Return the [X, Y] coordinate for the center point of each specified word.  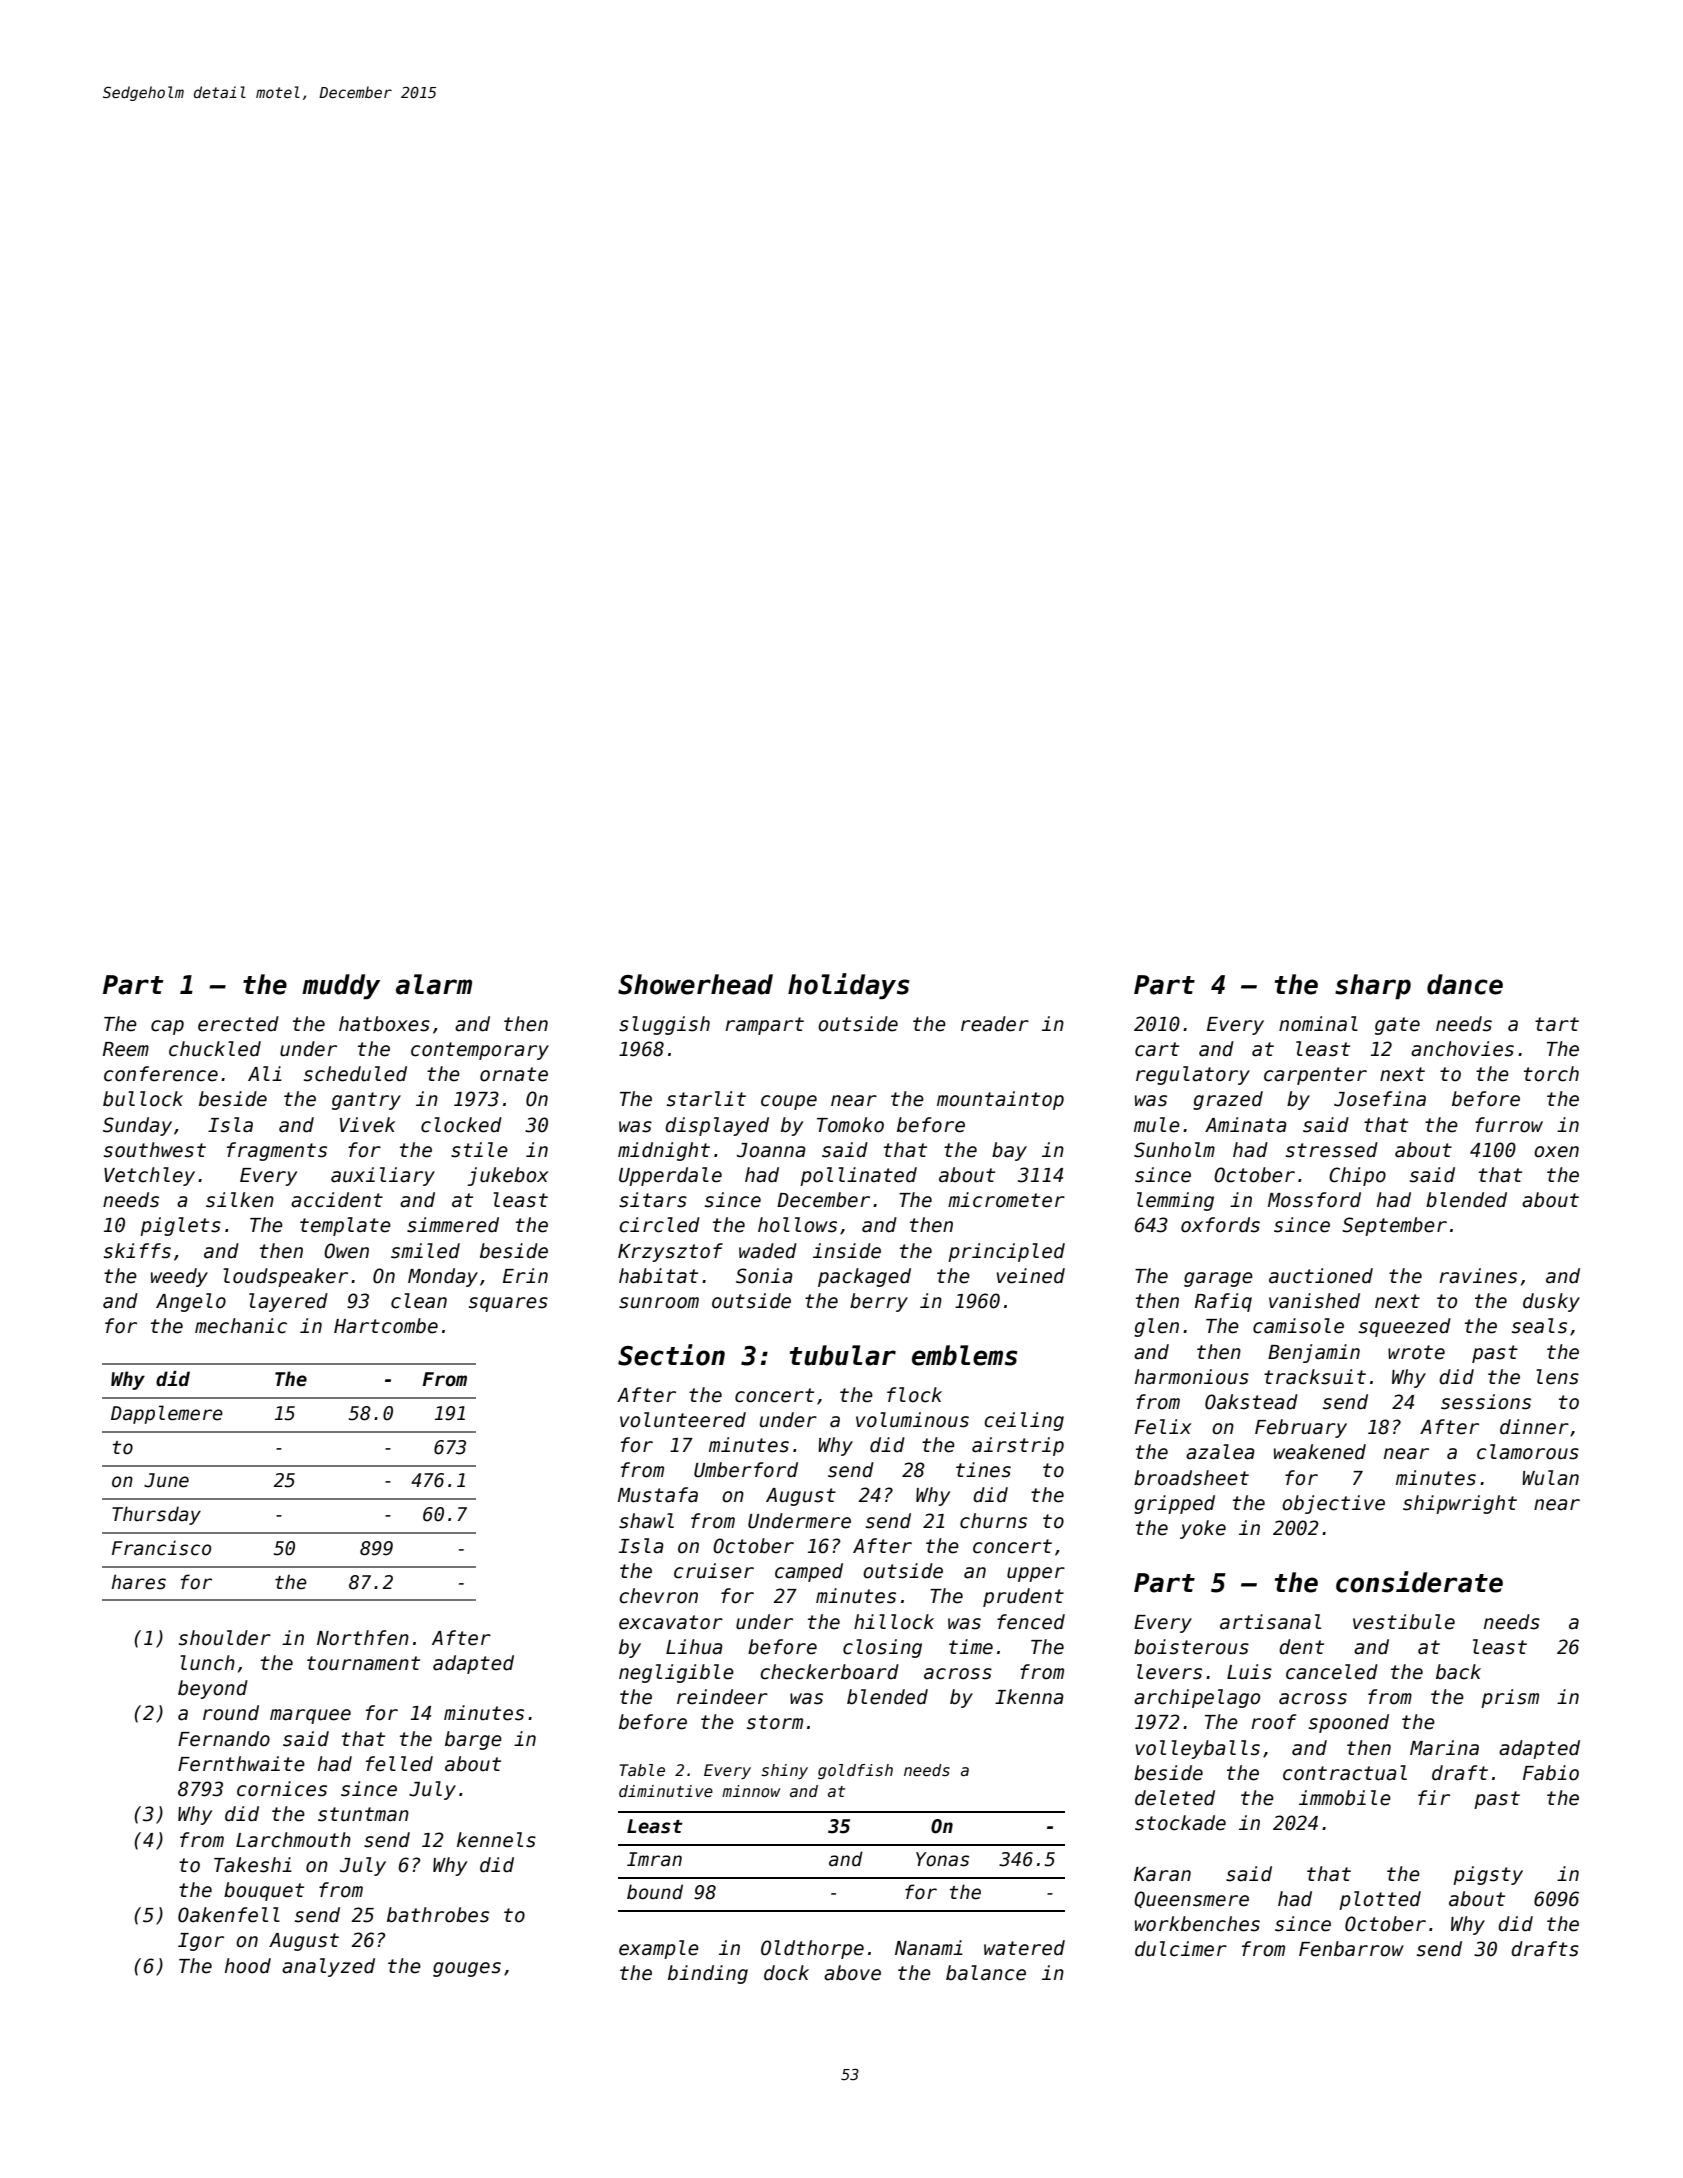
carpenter [1315, 1076]
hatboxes [384, 1024]
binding [708, 1974]
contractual [1345, 1773]
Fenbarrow [1351, 1949]
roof [1274, 1722]
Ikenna [1029, 1697]
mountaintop [1000, 1100]
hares [139, 1582]
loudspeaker [285, 1277]
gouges [467, 1969]
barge [473, 1740]
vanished [1314, 1301]
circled [659, 1225]
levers [1169, 1672]
